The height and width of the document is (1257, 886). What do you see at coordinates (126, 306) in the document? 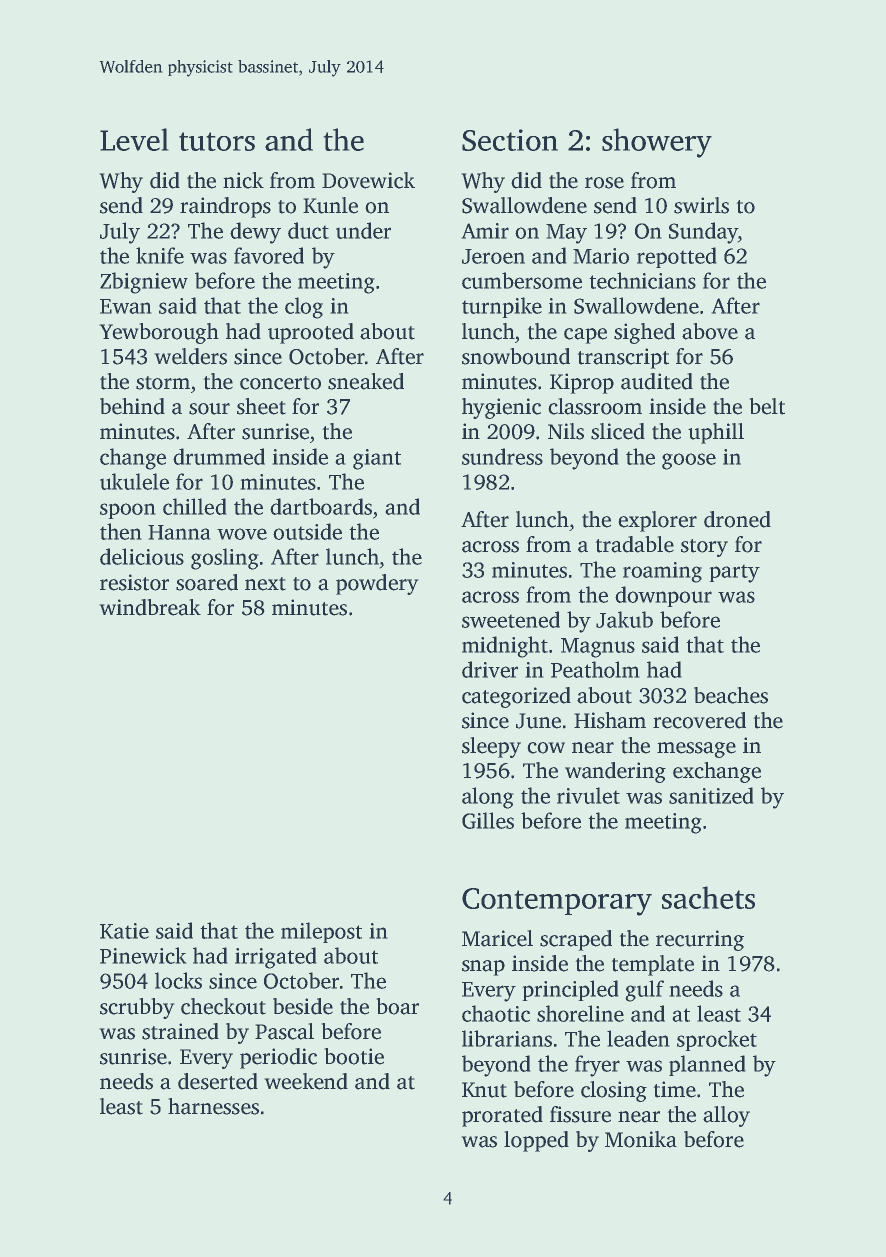
I see `Ewan` at bounding box center [126, 306].
